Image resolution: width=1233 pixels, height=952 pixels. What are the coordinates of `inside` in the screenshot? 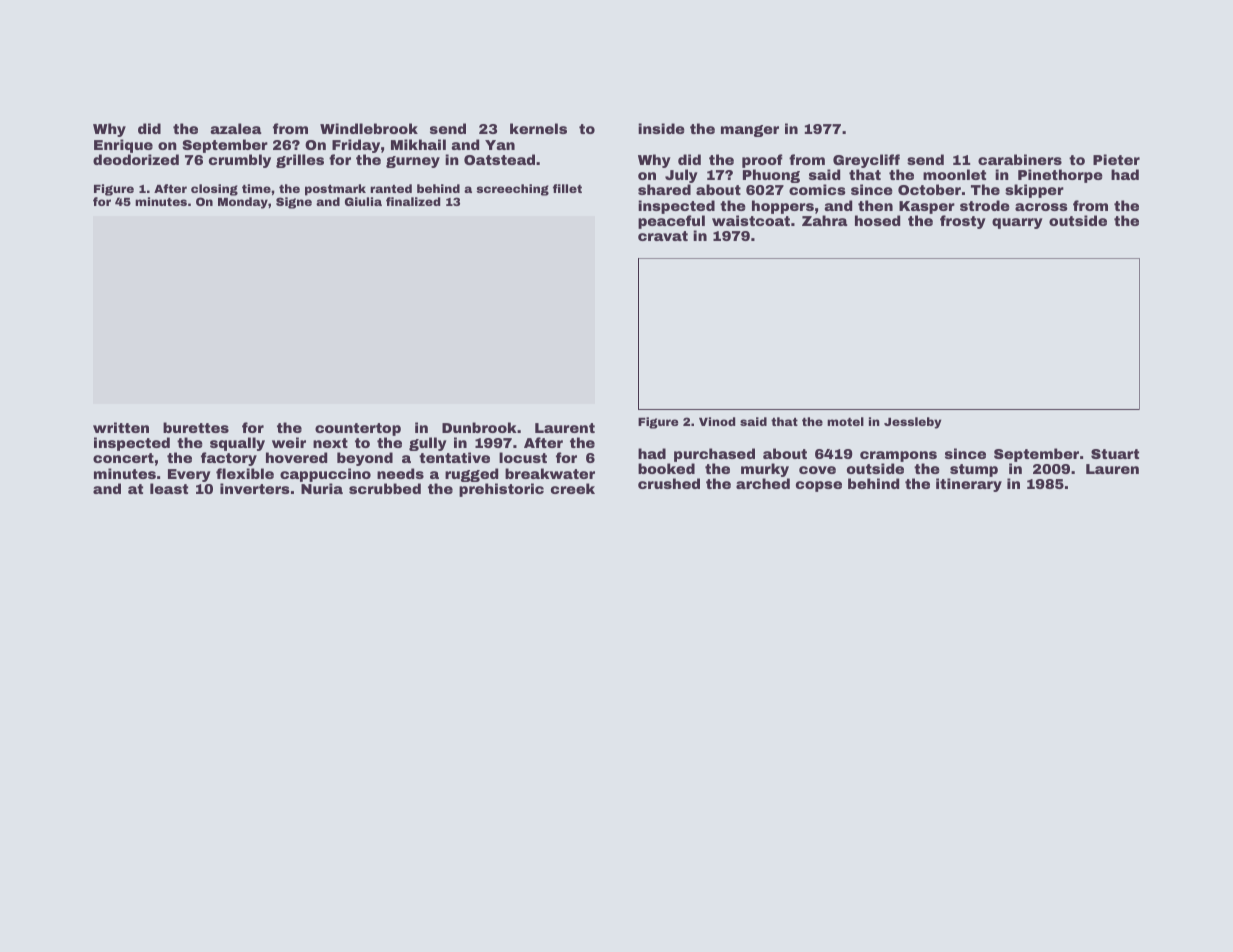 It's located at (661, 128).
